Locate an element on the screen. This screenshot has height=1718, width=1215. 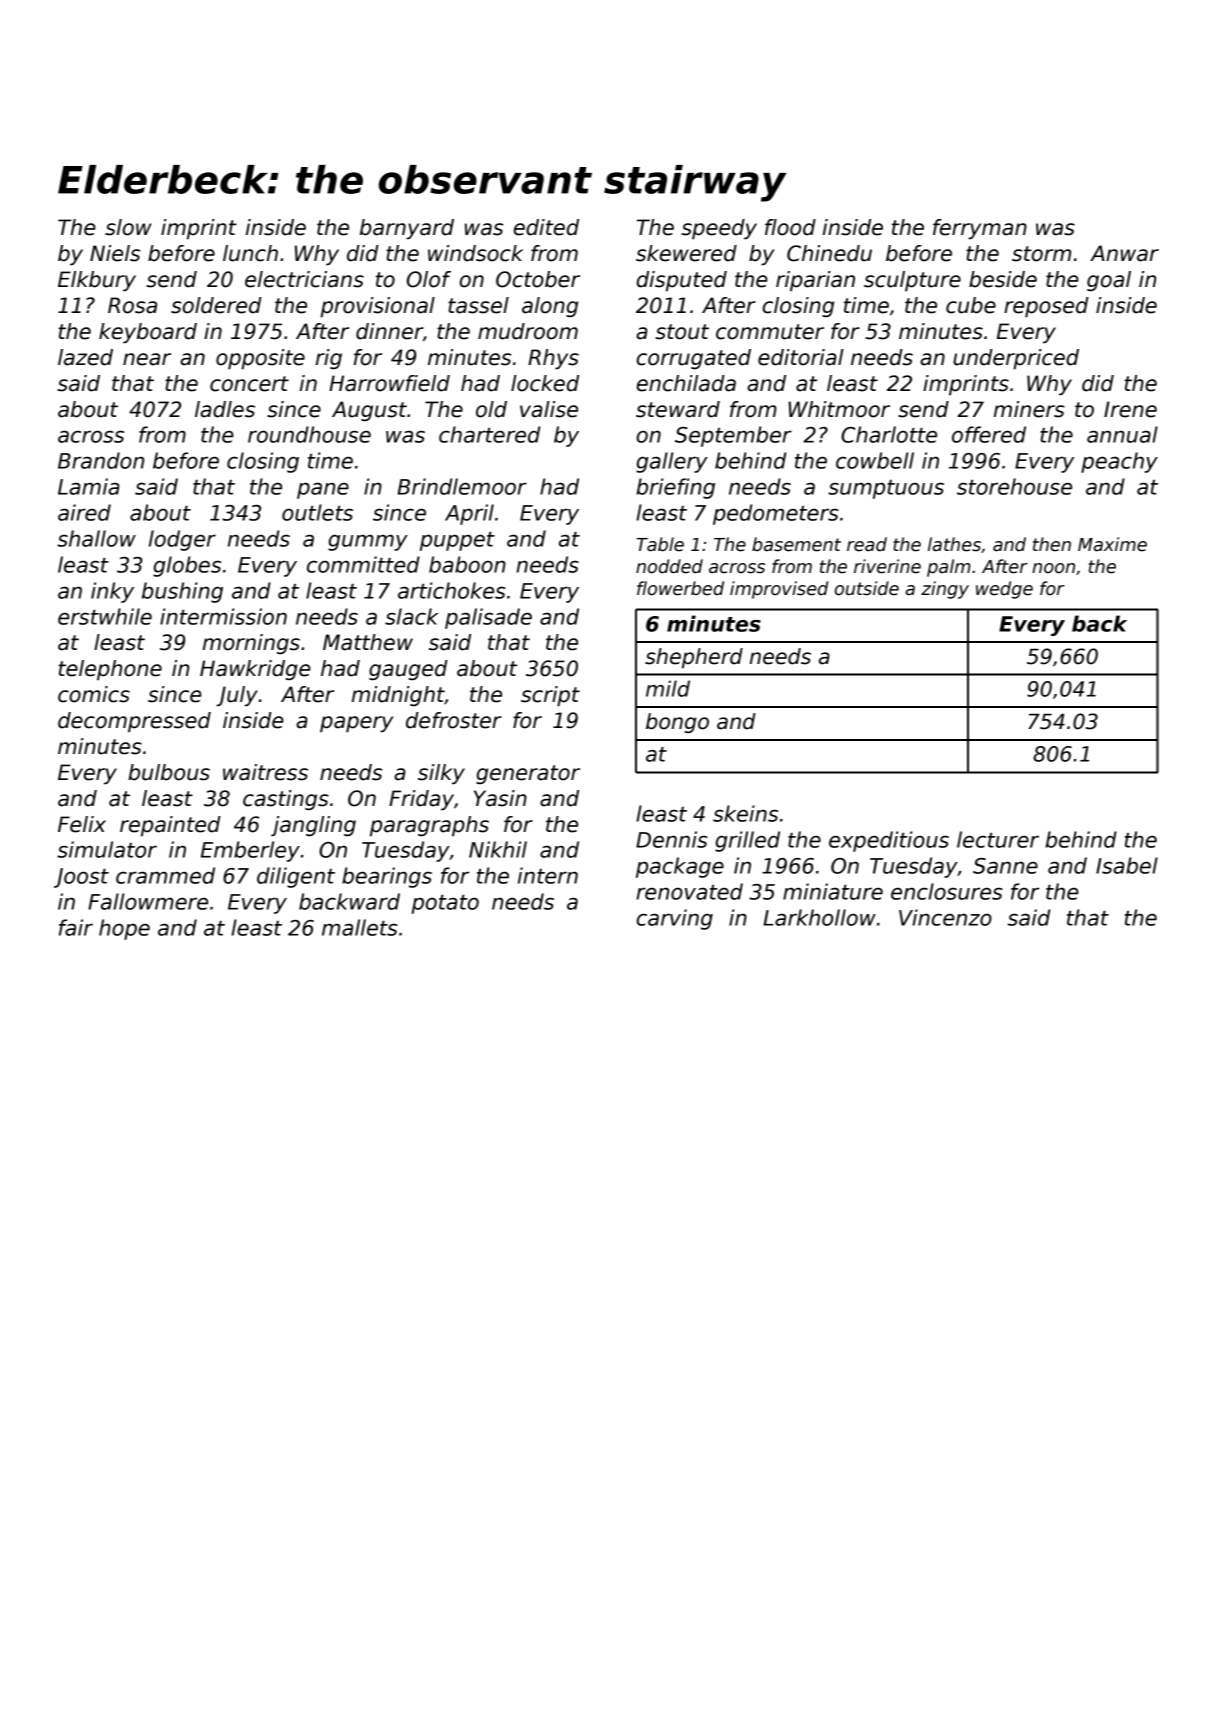
annual is located at coordinates (1122, 434).
